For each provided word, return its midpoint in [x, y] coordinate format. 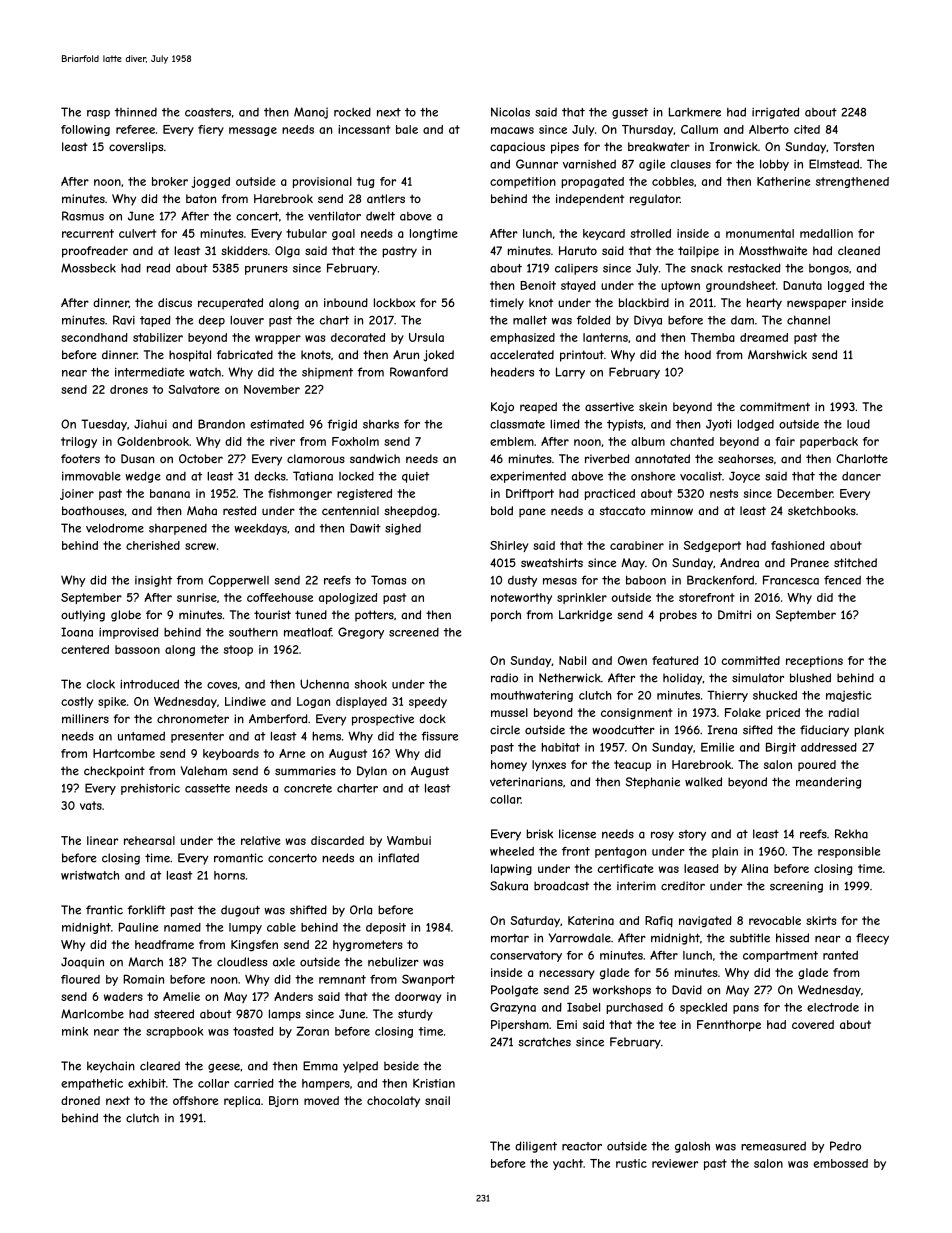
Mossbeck [88, 268]
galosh [692, 1147]
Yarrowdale [580, 938]
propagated [592, 182]
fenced [842, 580]
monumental [760, 233]
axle [284, 962]
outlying [83, 616]
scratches [544, 1042]
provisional [322, 182]
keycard [604, 234]
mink [75, 1031]
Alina [754, 868]
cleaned [859, 251]
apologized [348, 598]
